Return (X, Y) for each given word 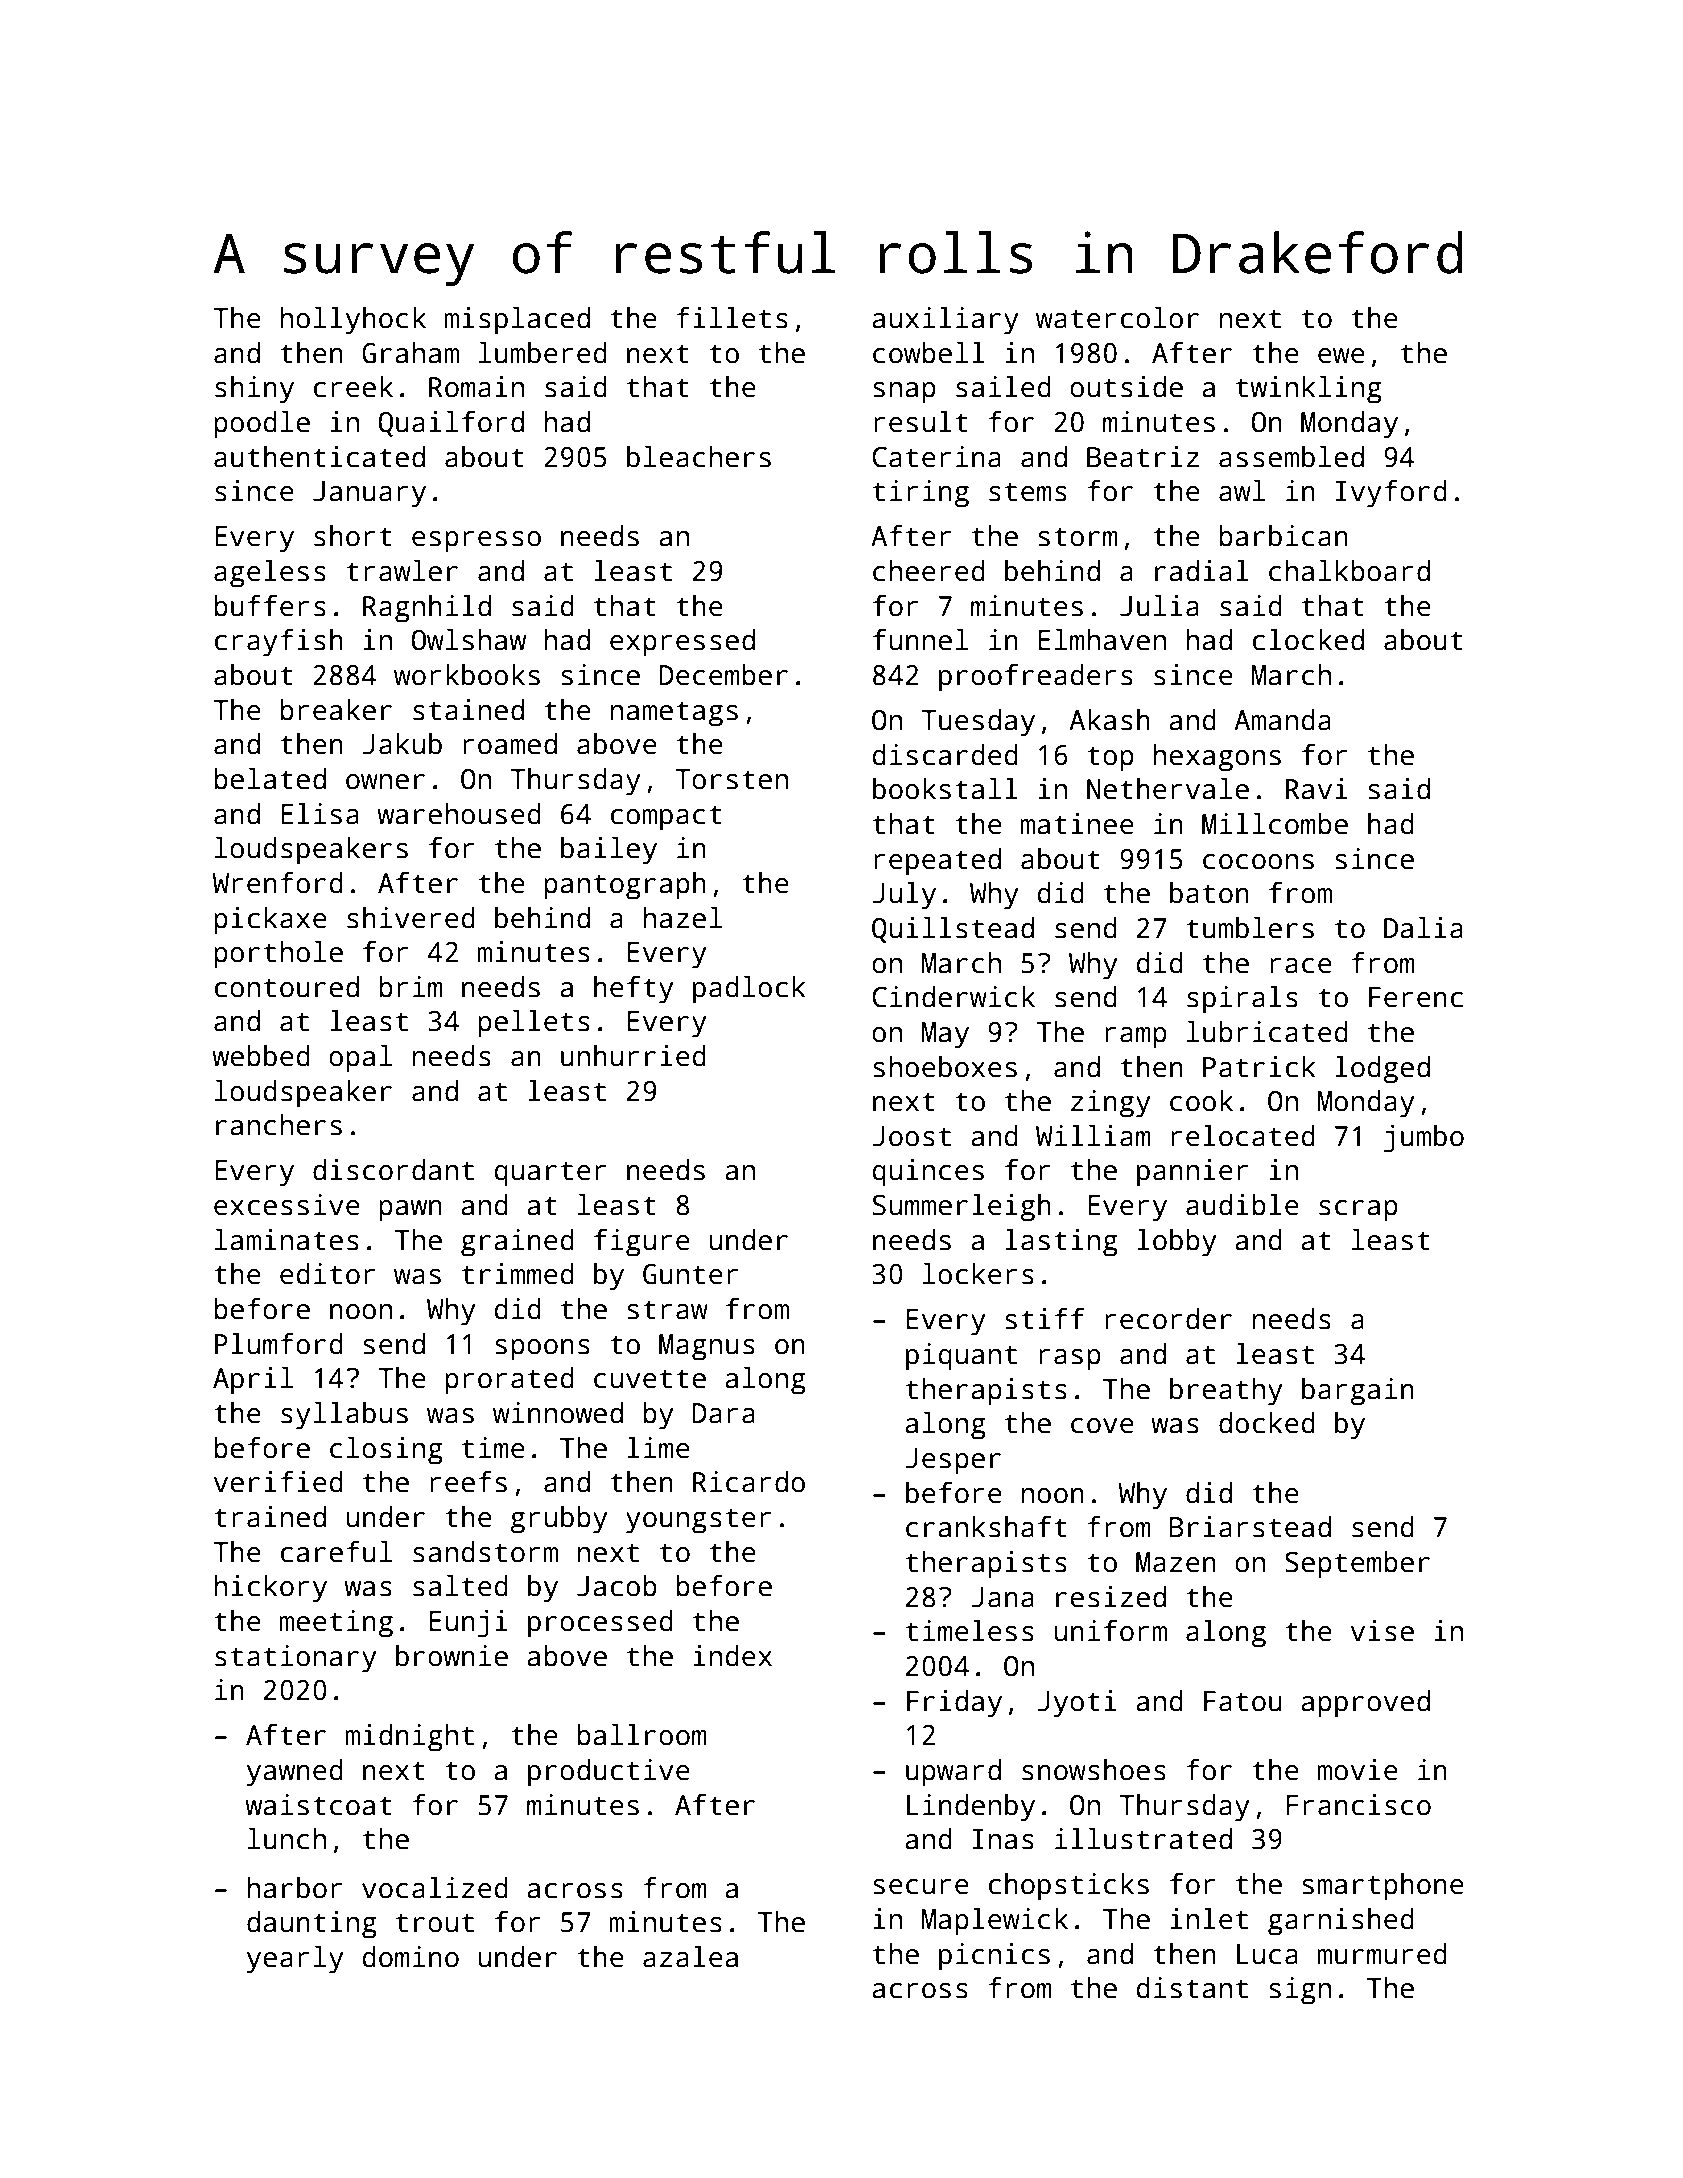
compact (666, 818)
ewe (1341, 356)
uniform (1110, 1631)
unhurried (633, 1056)
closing (386, 1451)
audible (1242, 1205)
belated (270, 779)
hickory (270, 1589)
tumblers (1250, 928)
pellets (534, 1024)
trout (435, 1923)
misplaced (517, 321)
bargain (1358, 1392)
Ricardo (749, 1482)
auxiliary (945, 321)
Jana (1003, 1597)
